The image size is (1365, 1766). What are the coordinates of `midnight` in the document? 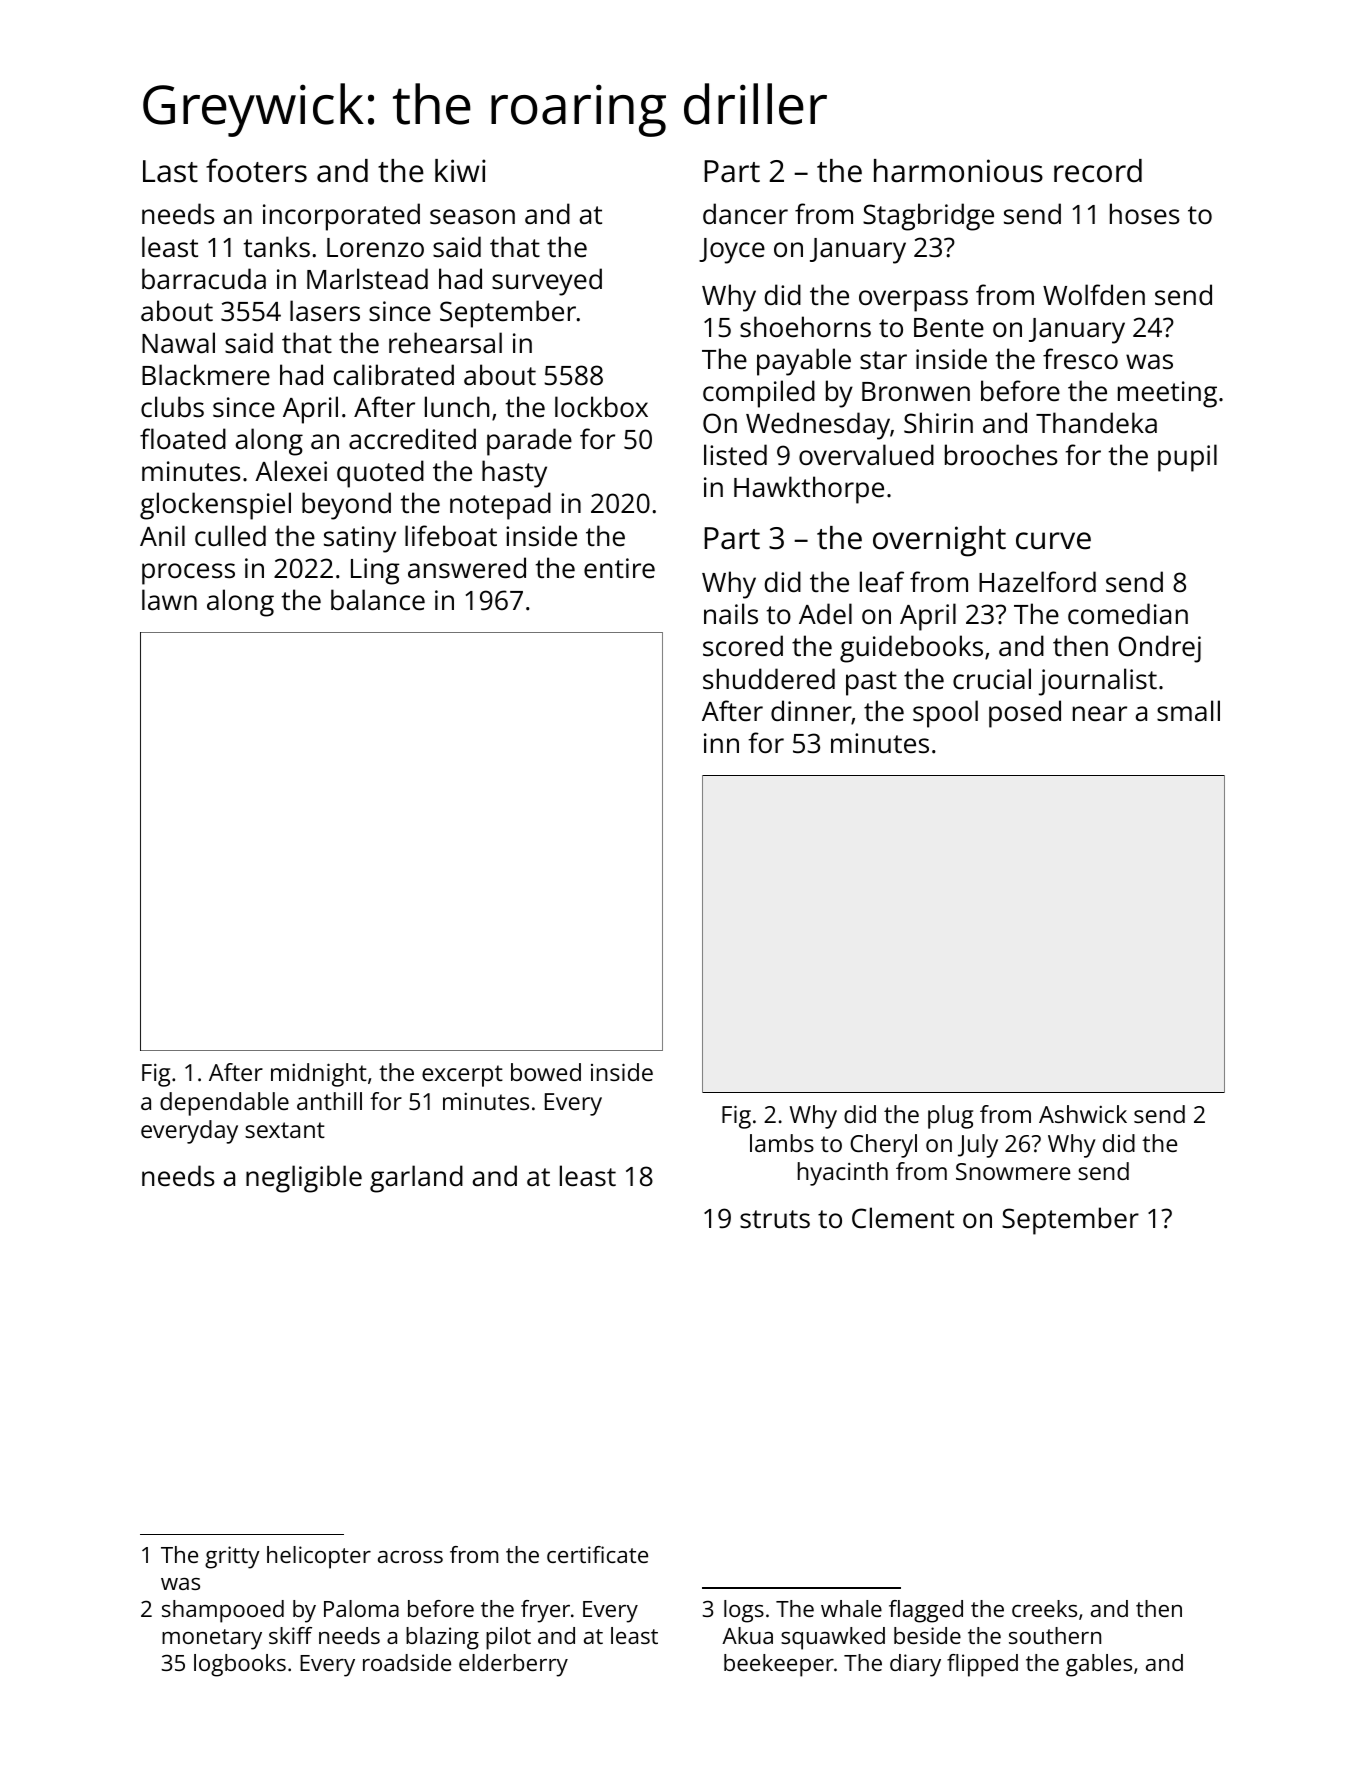 It's located at (319, 1075).
